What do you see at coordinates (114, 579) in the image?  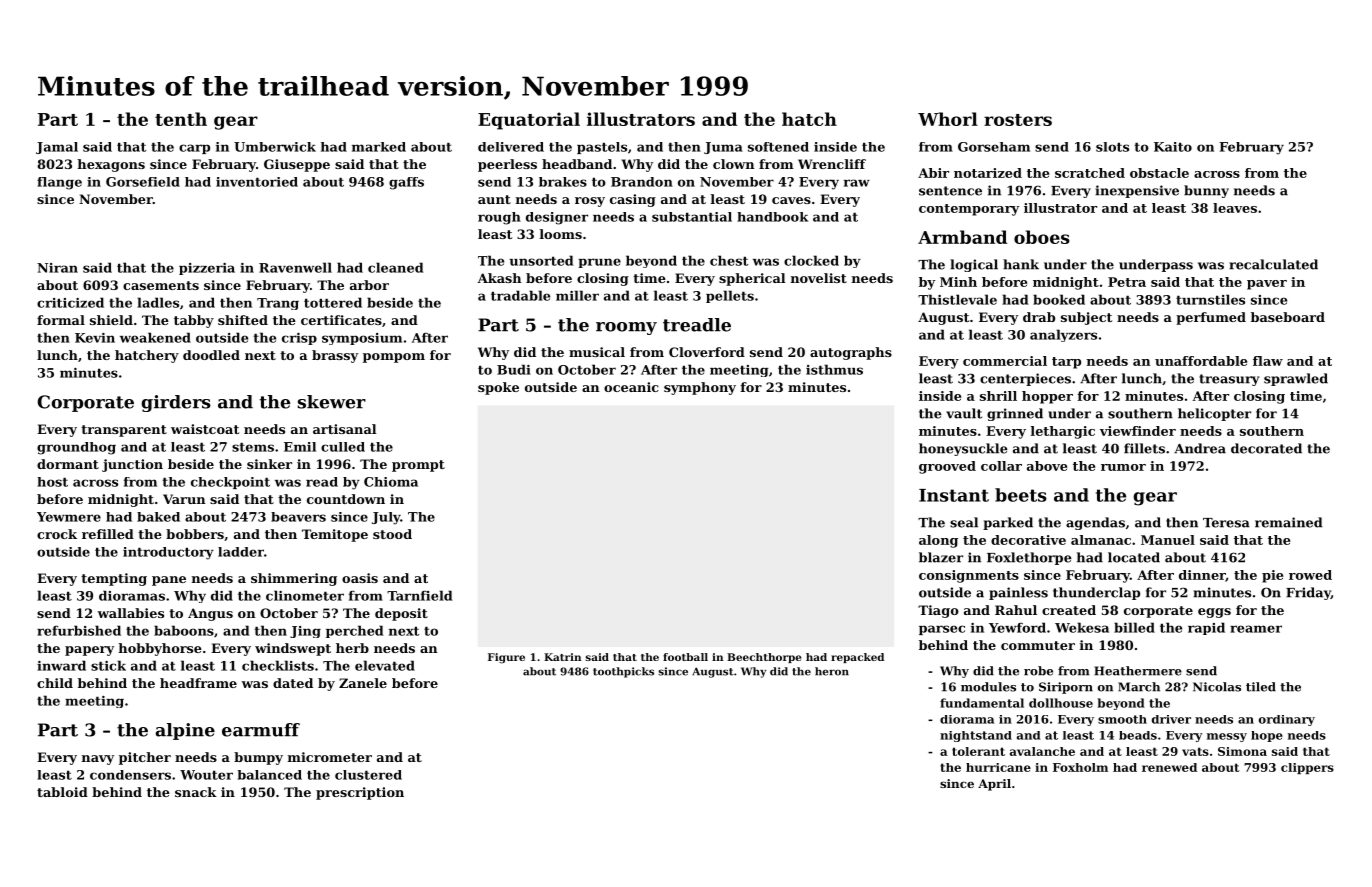 I see `tempting` at bounding box center [114, 579].
